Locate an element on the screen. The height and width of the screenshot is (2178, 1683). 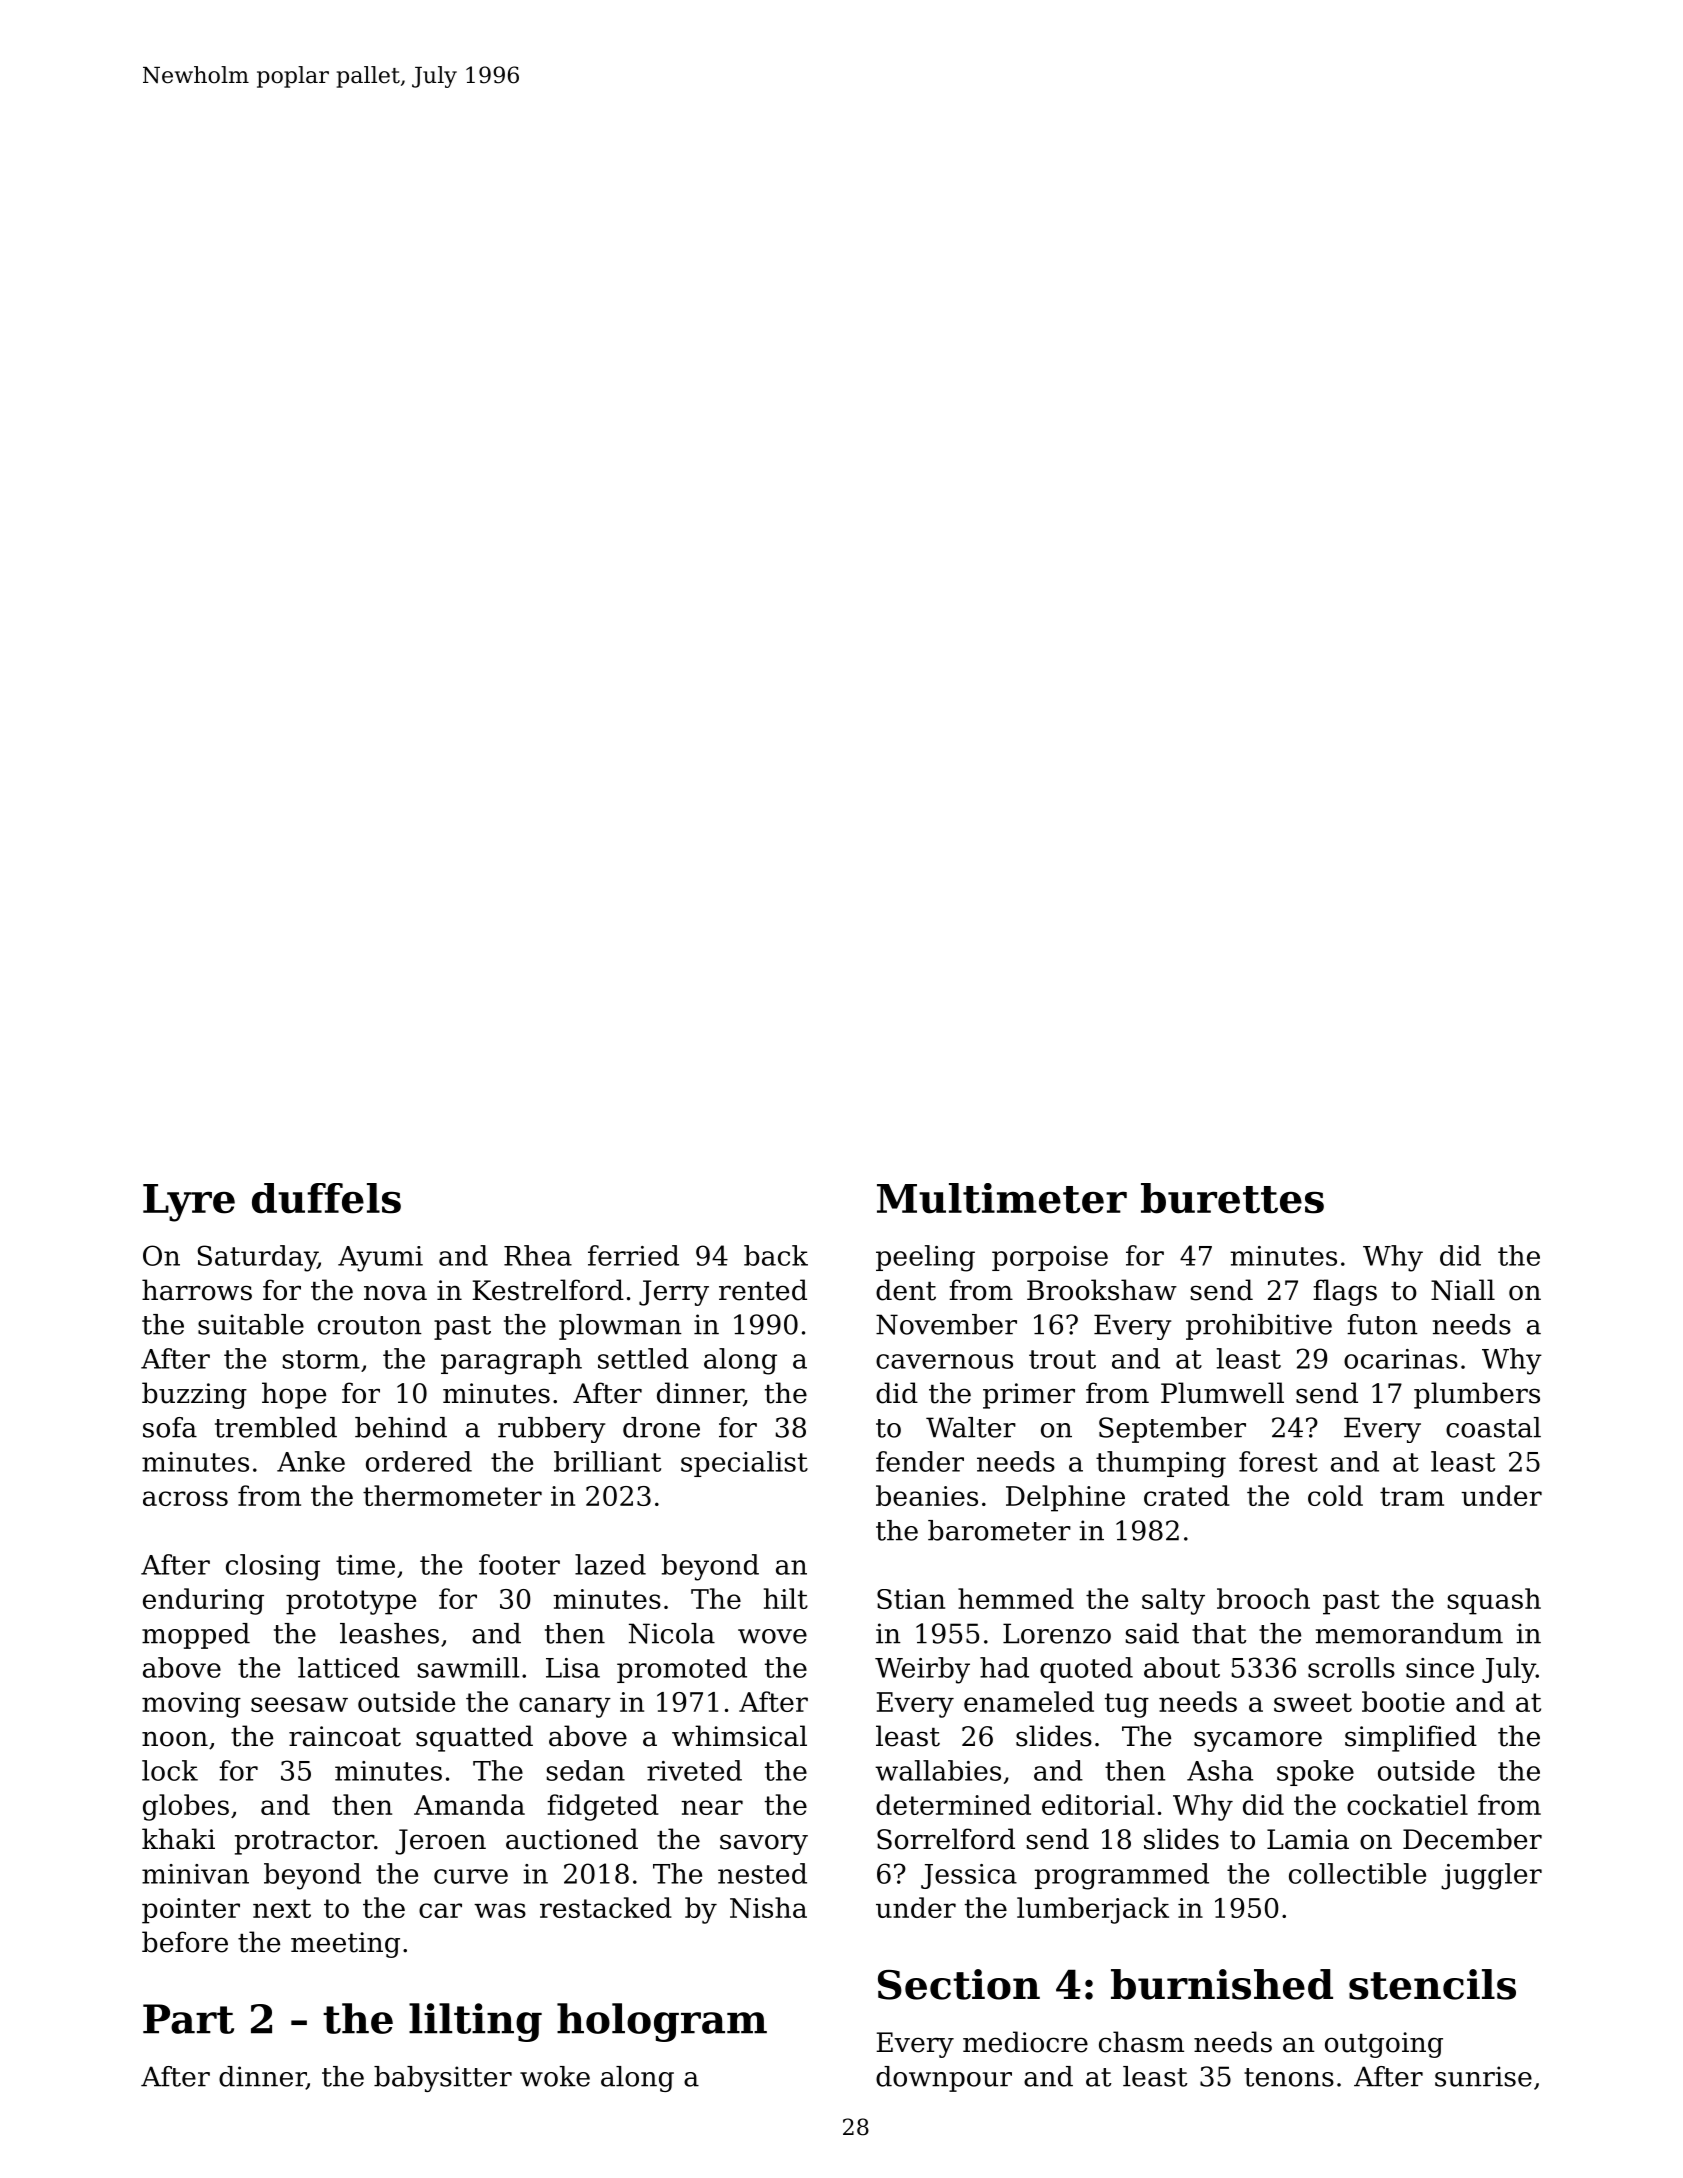
near is located at coordinates (712, 1807).
